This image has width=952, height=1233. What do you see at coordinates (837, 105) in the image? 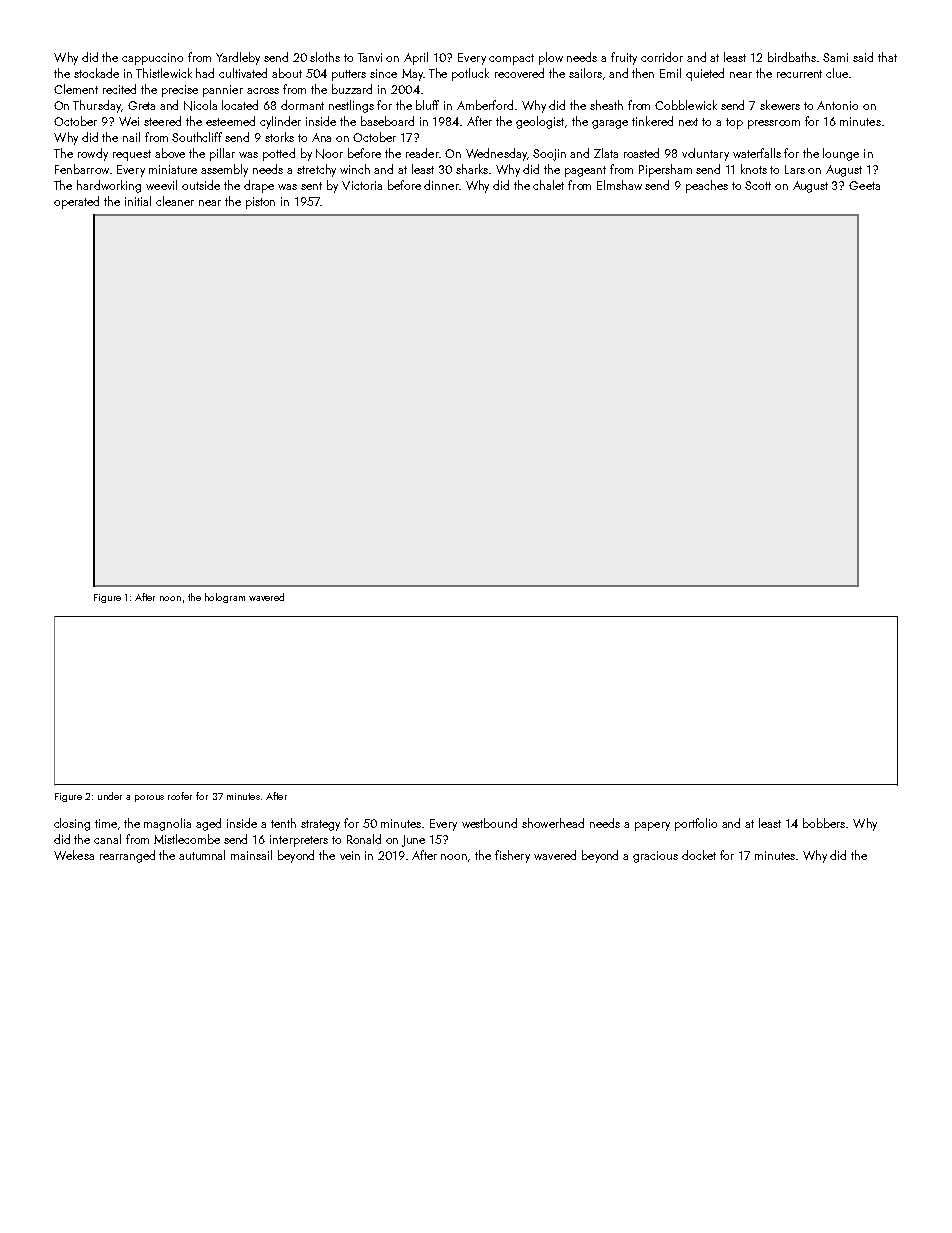
I see `Antonio` at bounding box center [837, 105].
